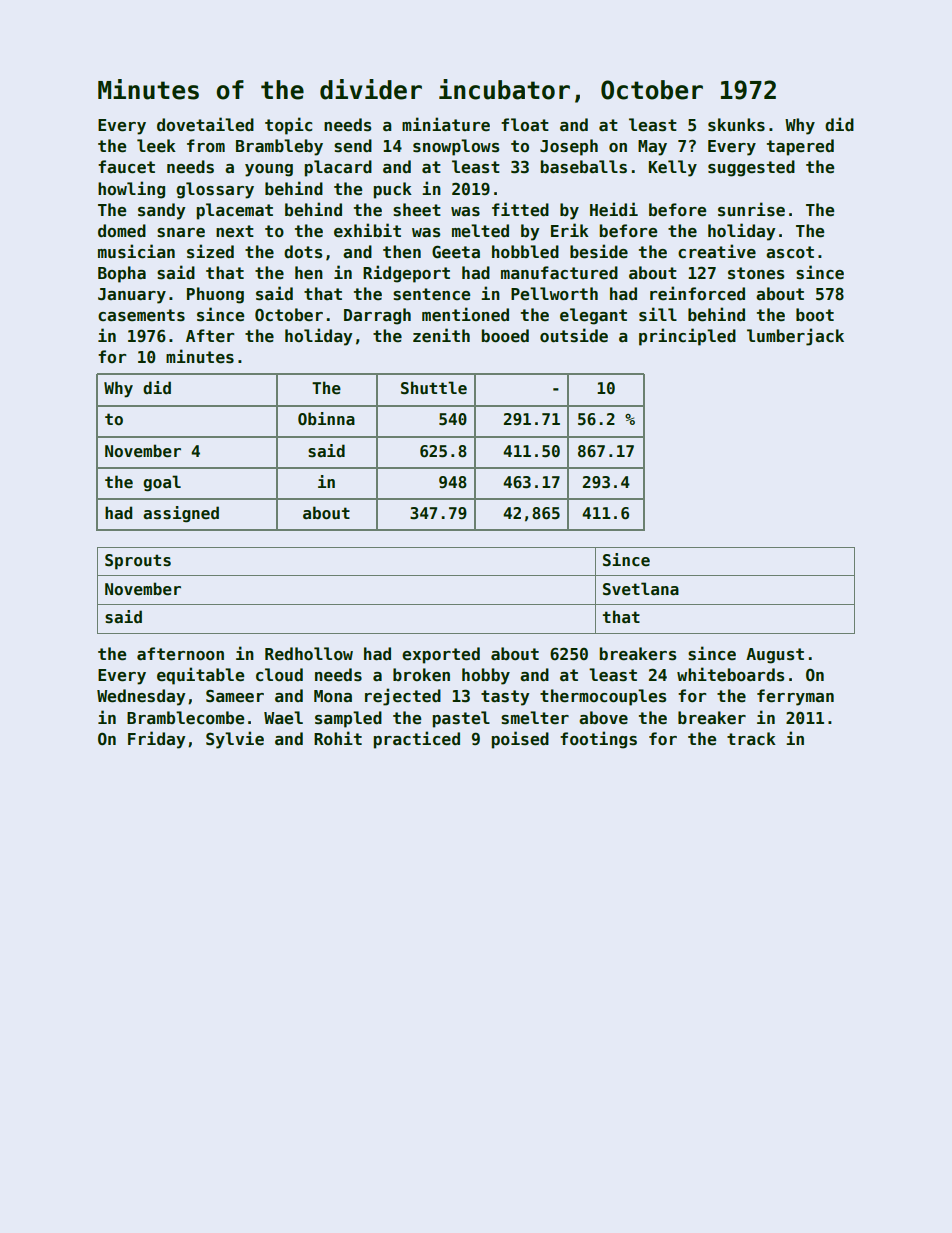 The image size is (952, 1233). I want to click on exported, so click(441, 655).
